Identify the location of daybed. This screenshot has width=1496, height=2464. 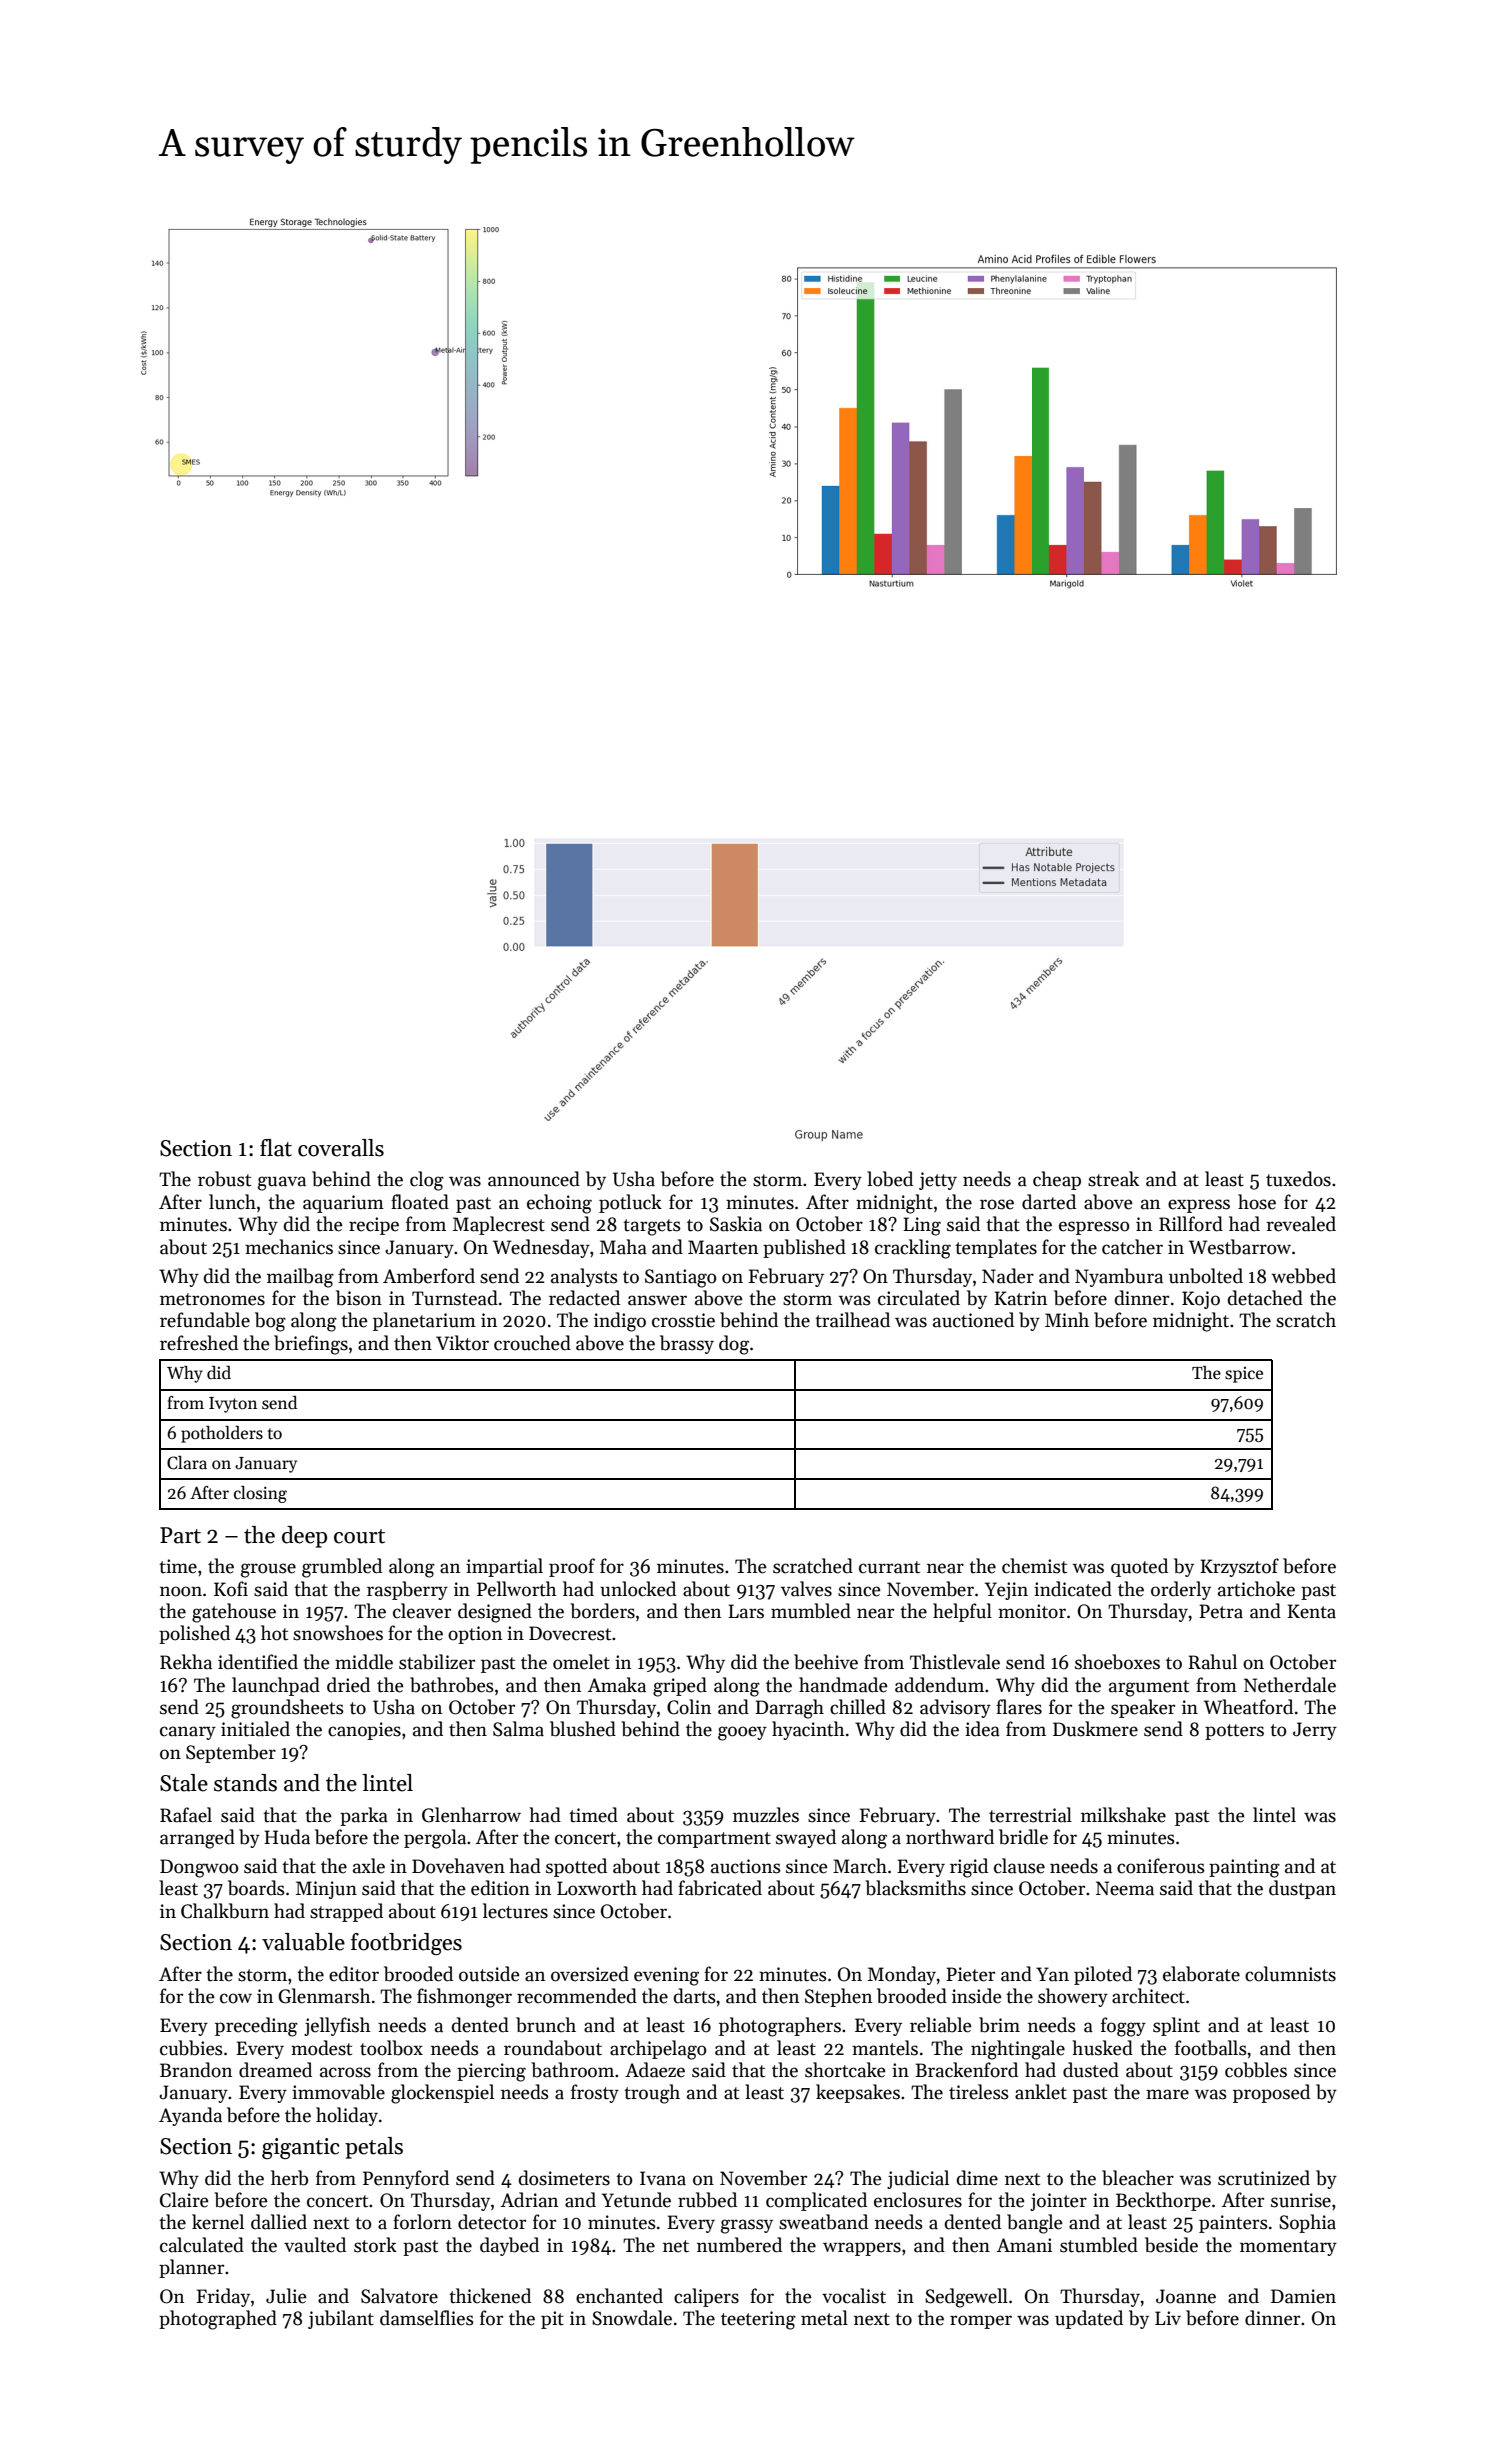
(509, 2246).
